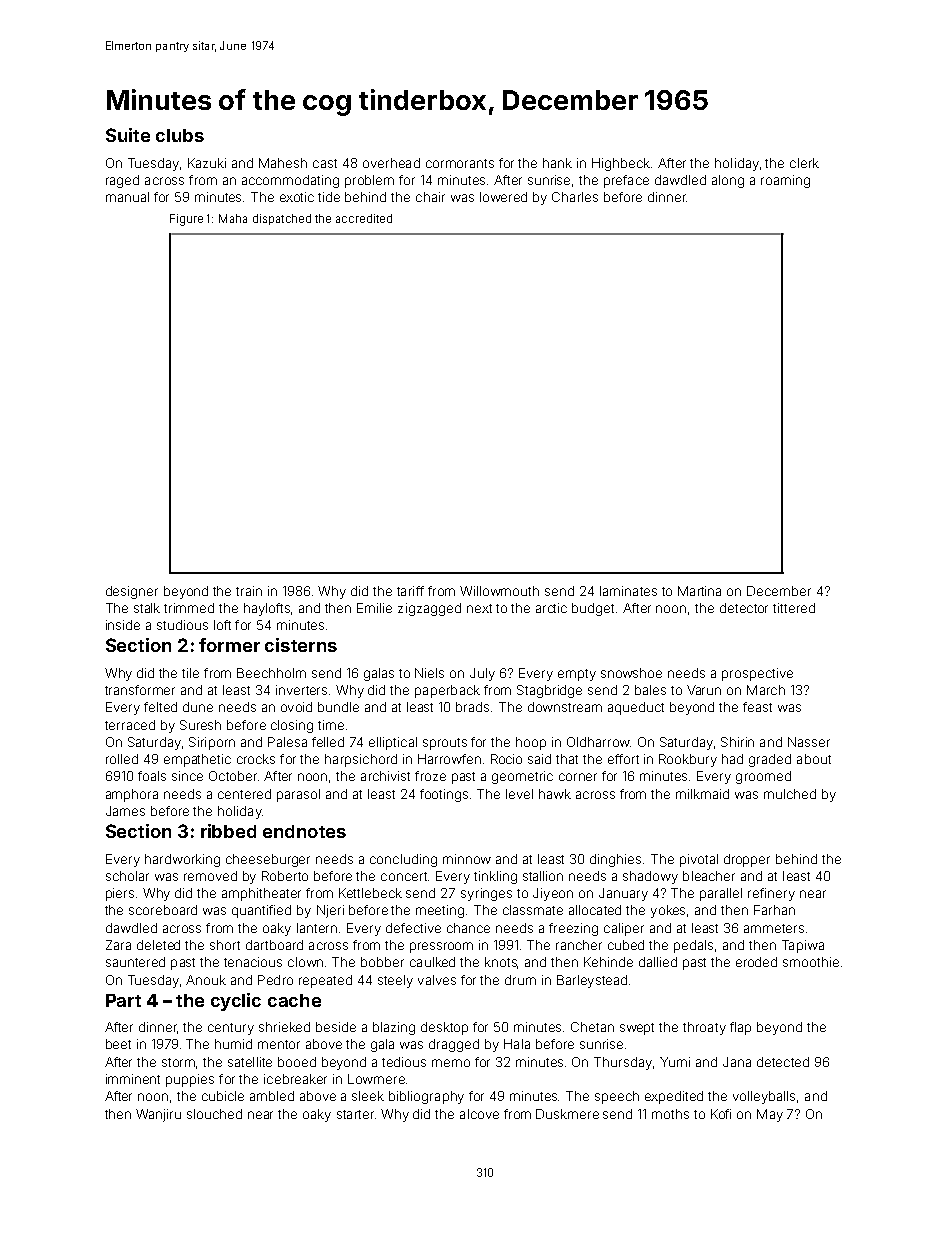 The width and height of the screenshot is (952, 1233). Describe the element at coordinates (785, 181) in the screenshot. I see `roaming` at that location.
